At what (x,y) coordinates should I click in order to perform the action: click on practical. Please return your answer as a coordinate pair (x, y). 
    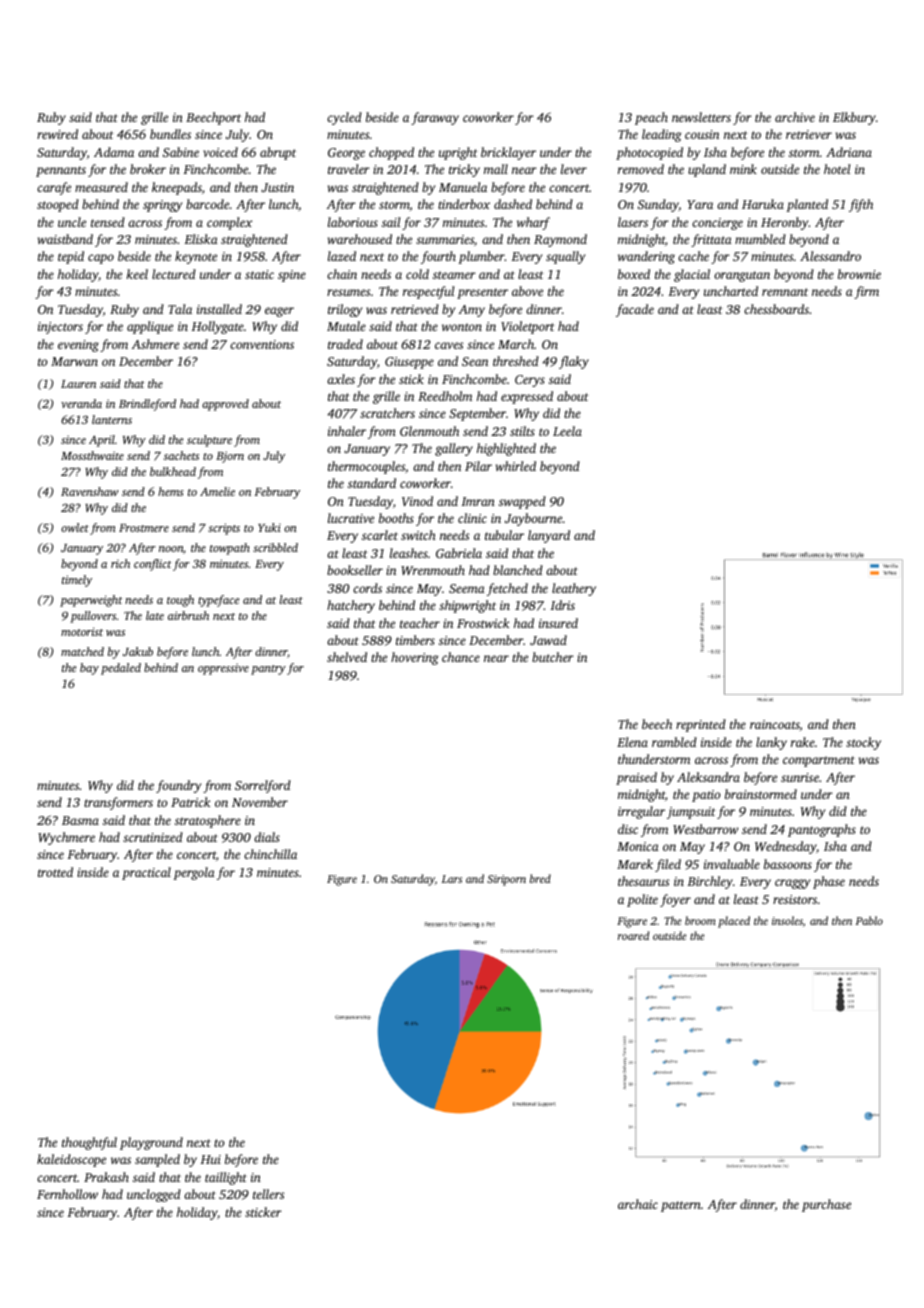
    Looking at the image, I should click on (146, 873).
